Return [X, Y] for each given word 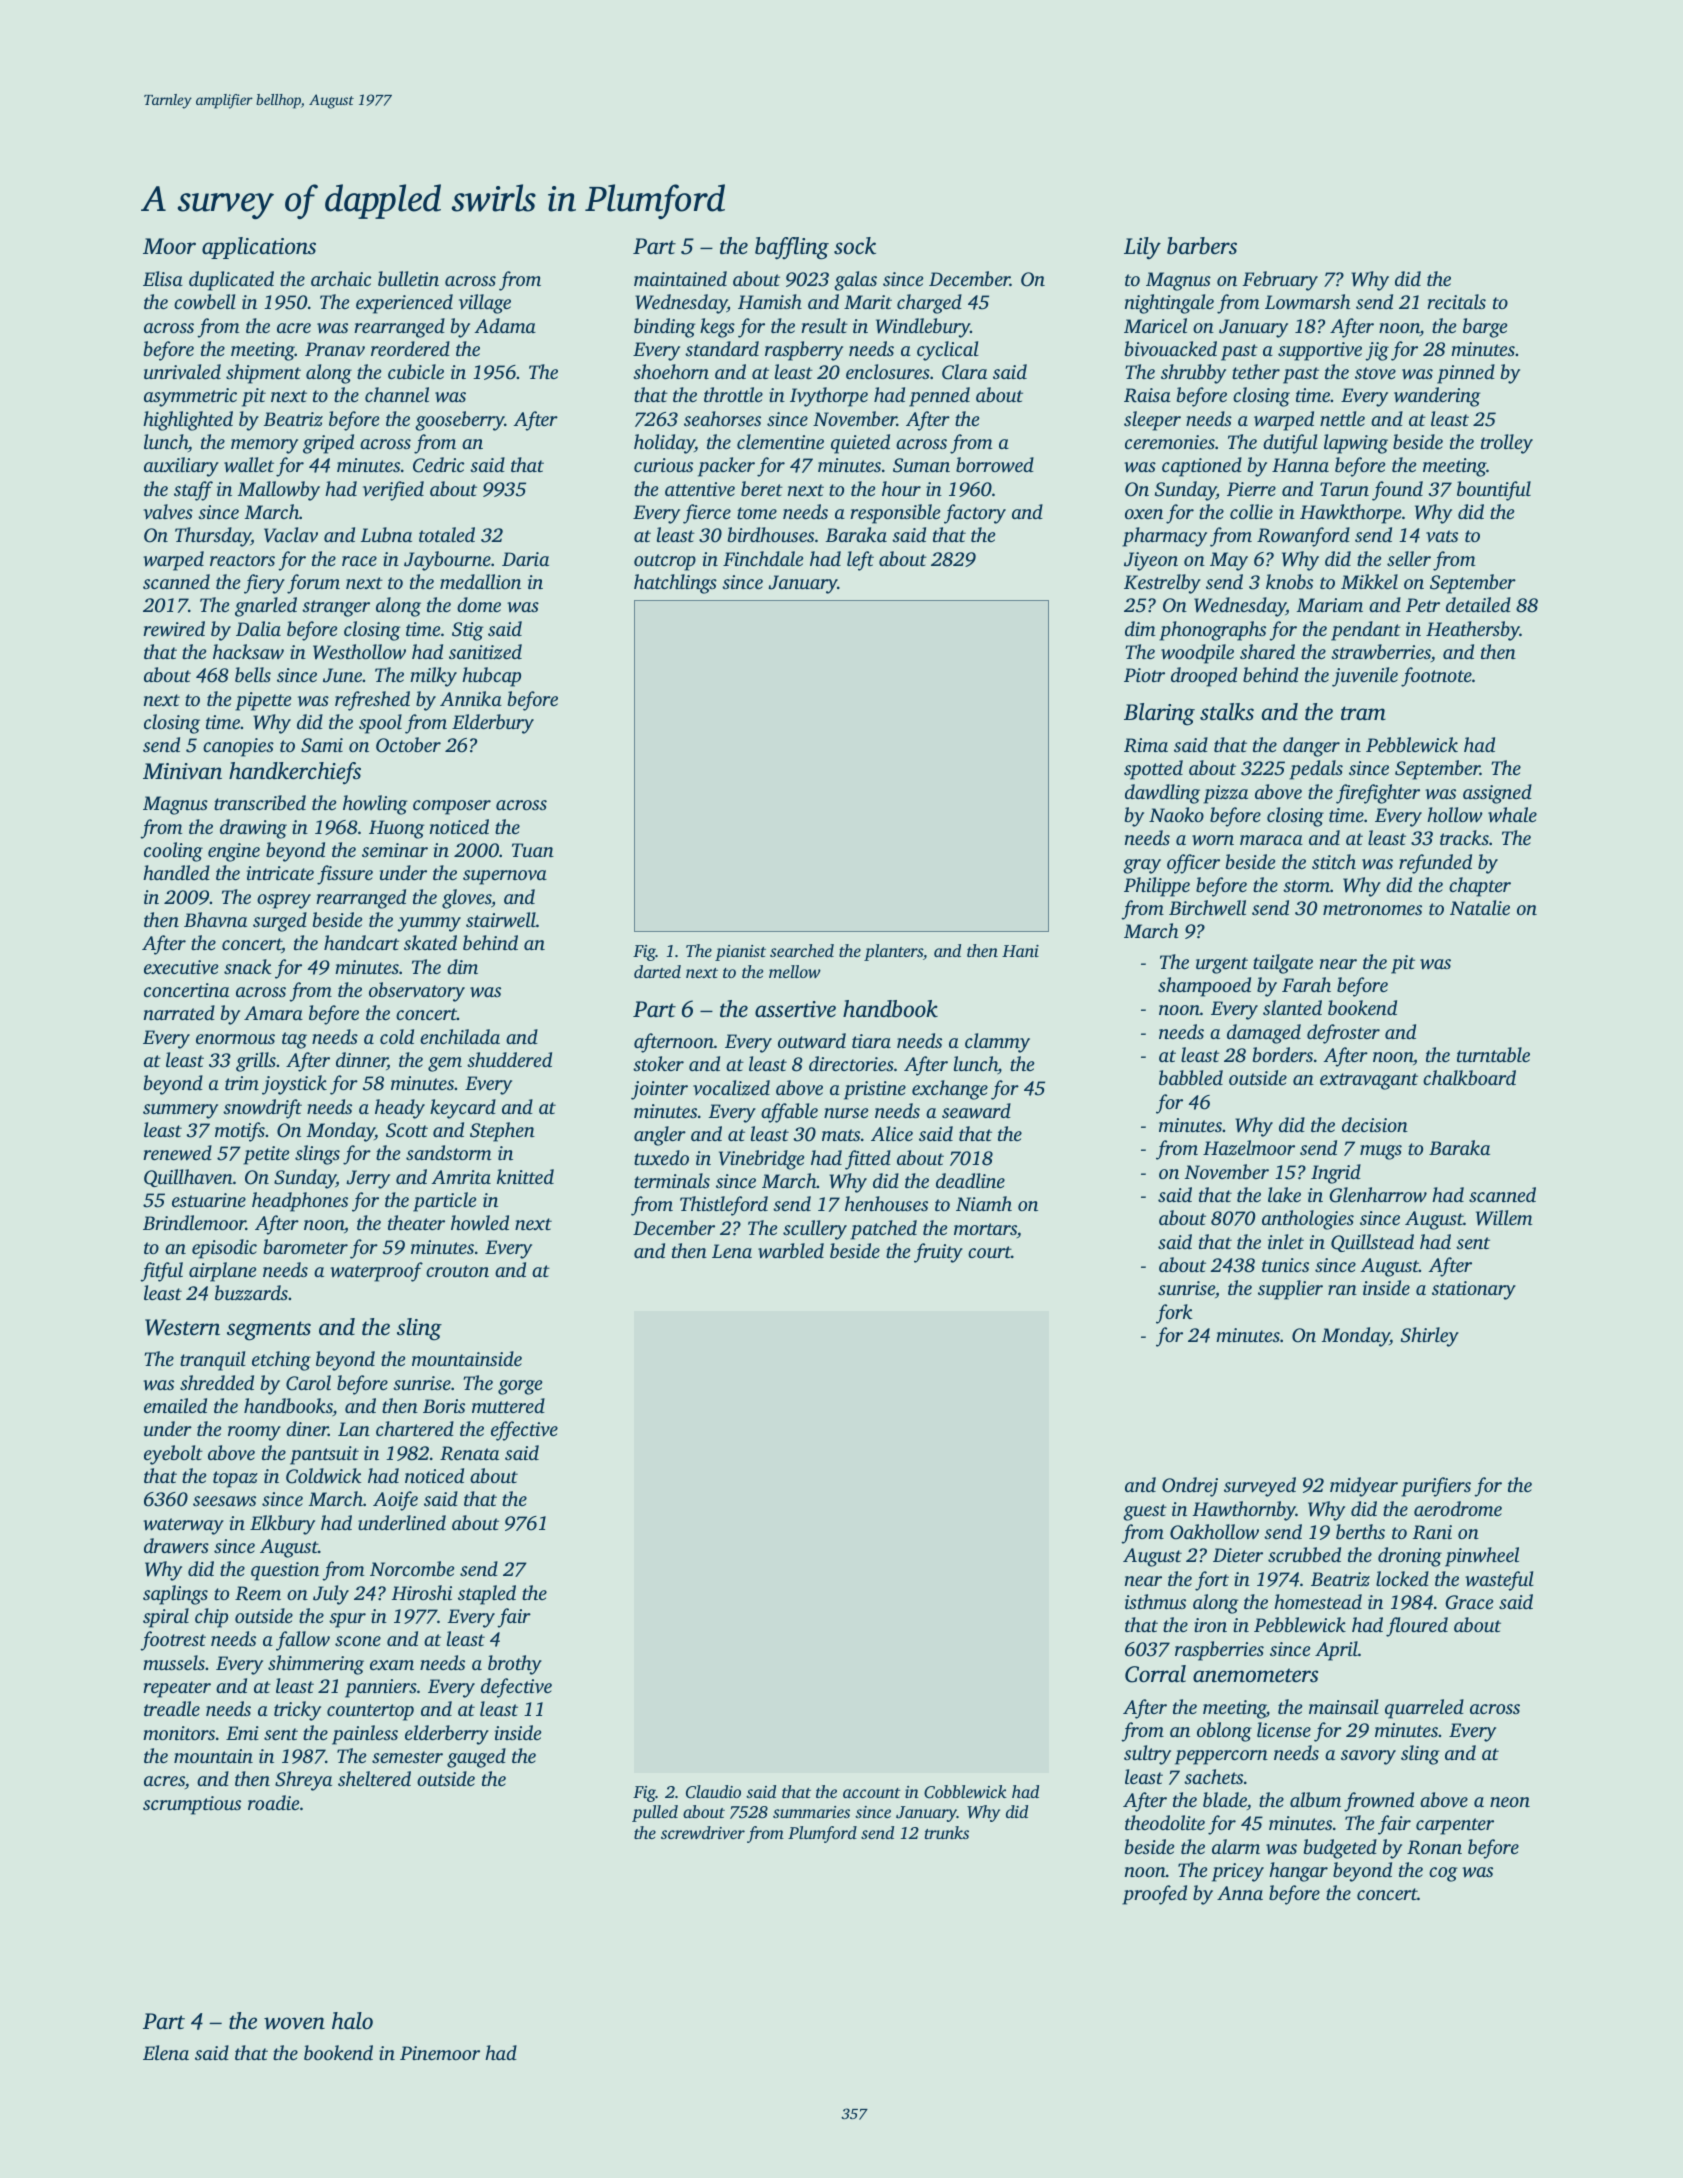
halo [352, 2021]
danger [1311, 747]
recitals [1456, 301]
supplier [1290, 1290]
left [860, 561]
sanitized [485, 652]
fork [1174, 1314]
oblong [1224, 1732]
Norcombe [412, 1568]
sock [855, 246]
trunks [947, 1832]
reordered [410, 348]
